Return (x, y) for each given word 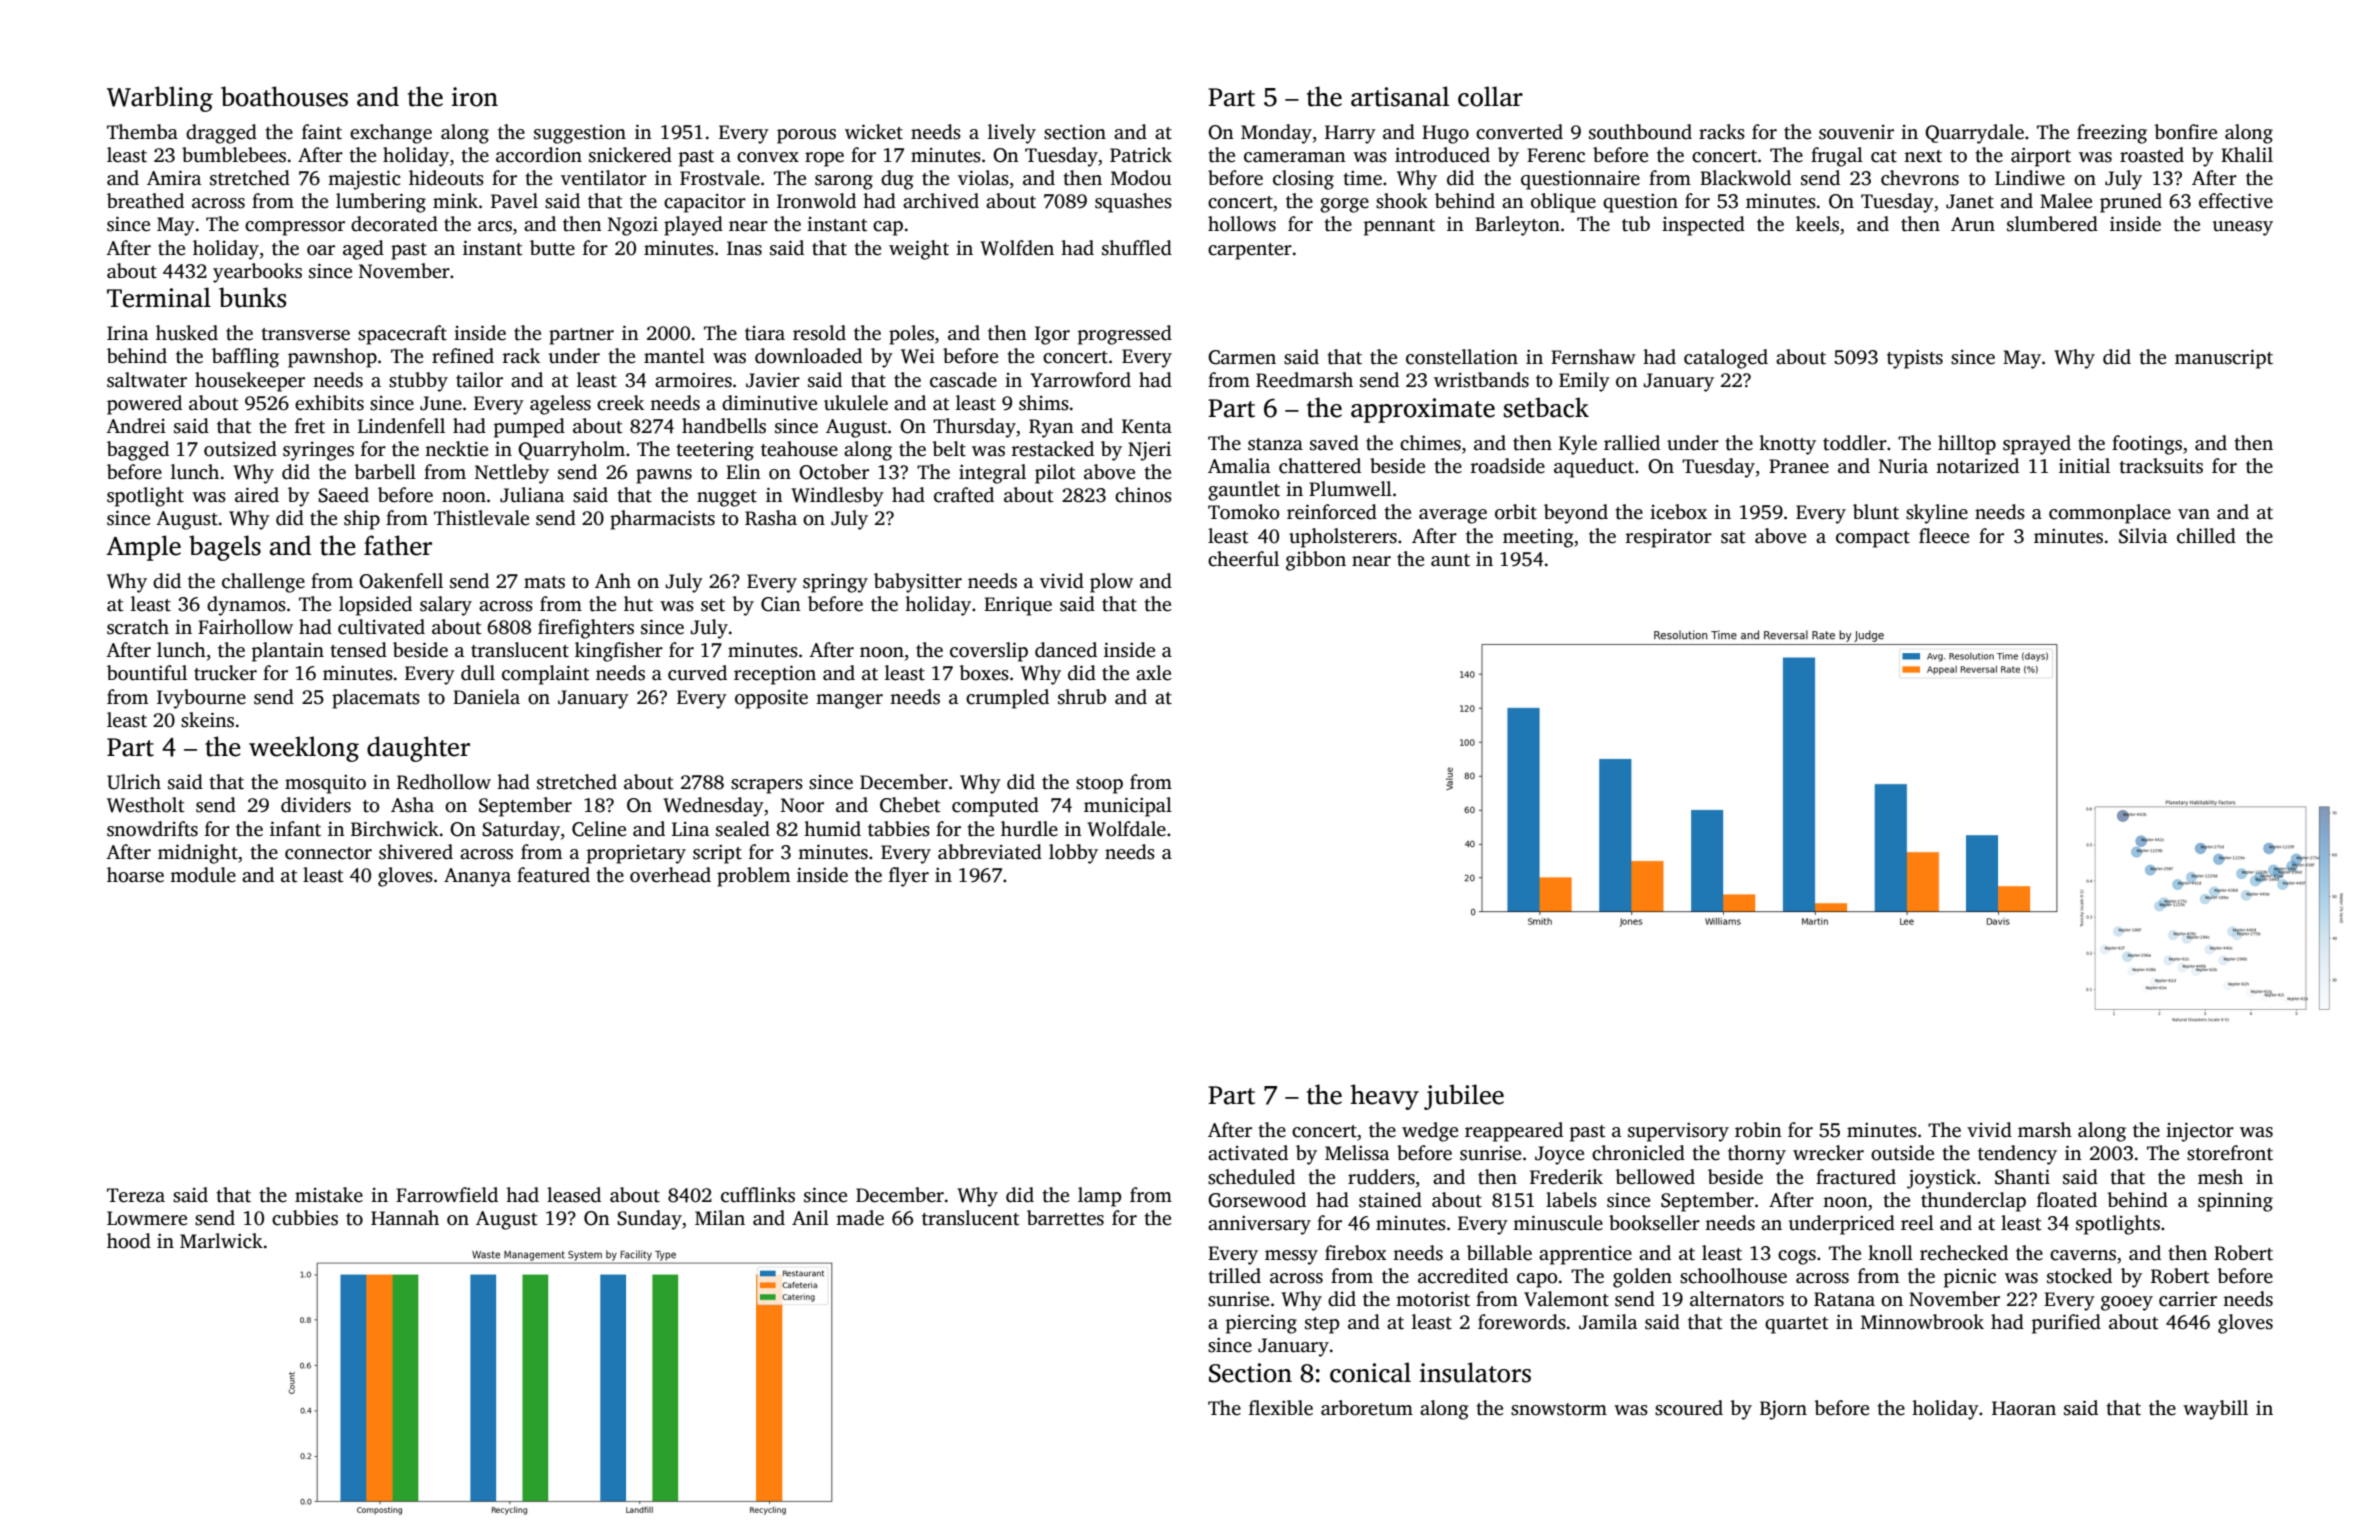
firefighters (586, 629)
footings (2147, 445)
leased (574, 1195)
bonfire (2185, 132)
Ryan (1051, 428)
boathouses (284, 96)
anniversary (1259, 1225)
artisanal (1400, 96)
